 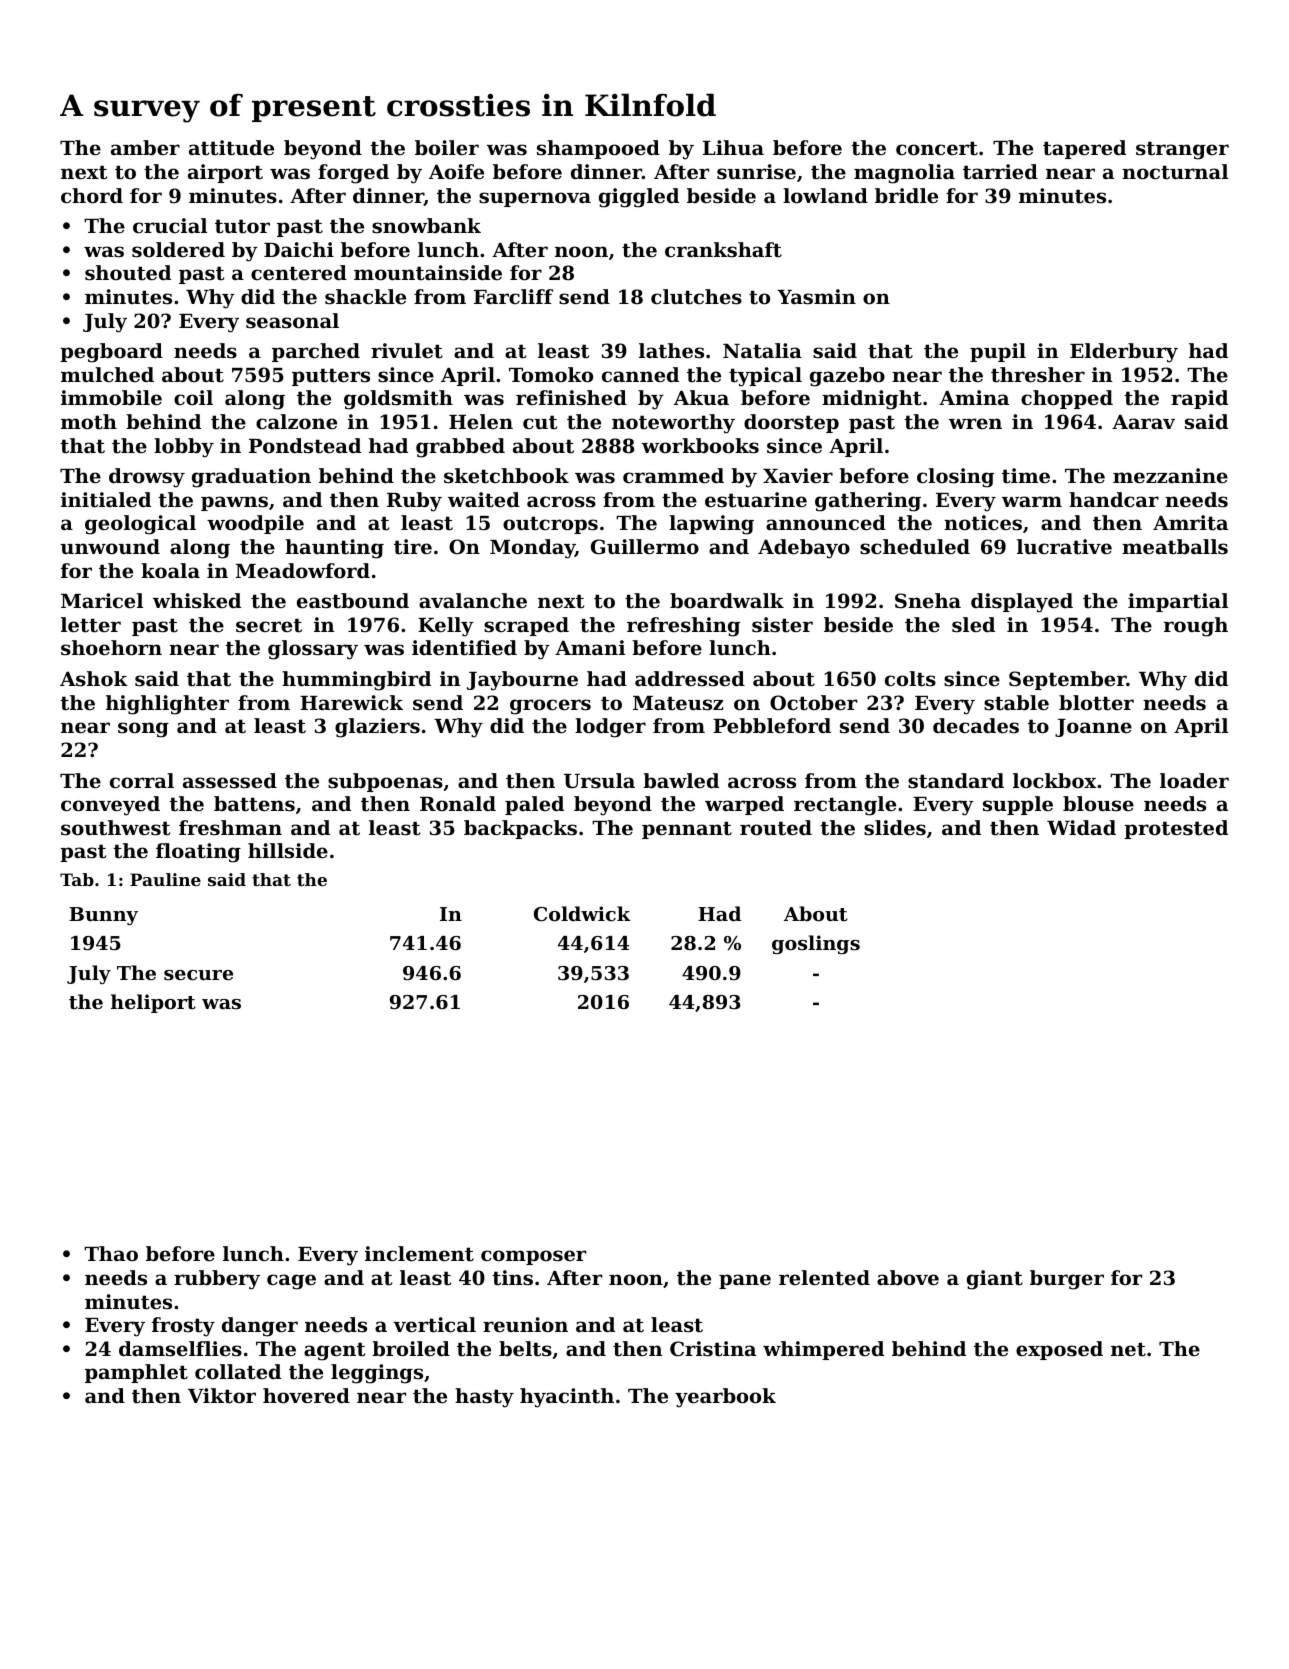 What do you see at coordinates (167, 705) in the screenshot?
I see `highlighter` at bounding box center [167, 705].
